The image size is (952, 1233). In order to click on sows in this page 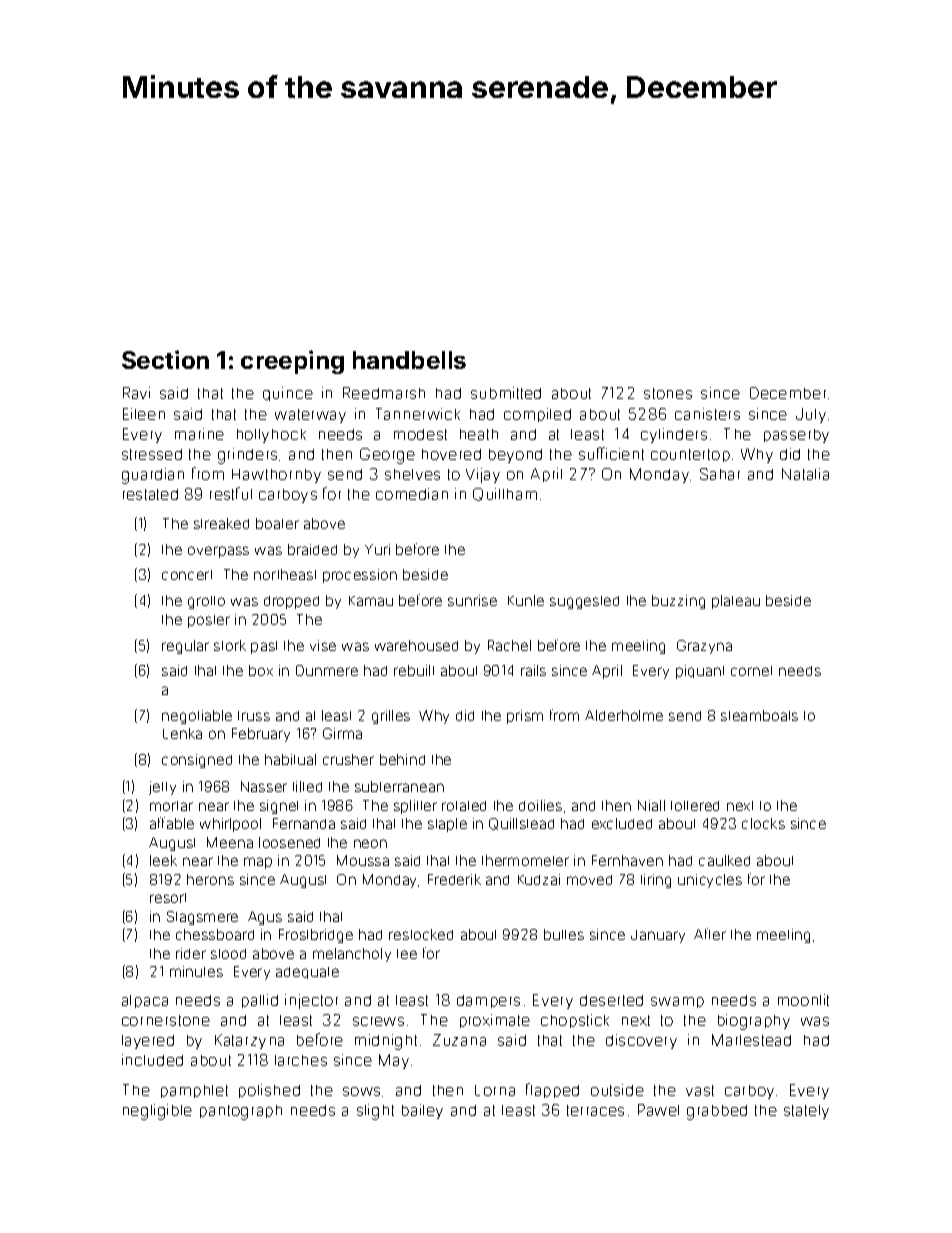, I will do `click(361, 1091)`.
